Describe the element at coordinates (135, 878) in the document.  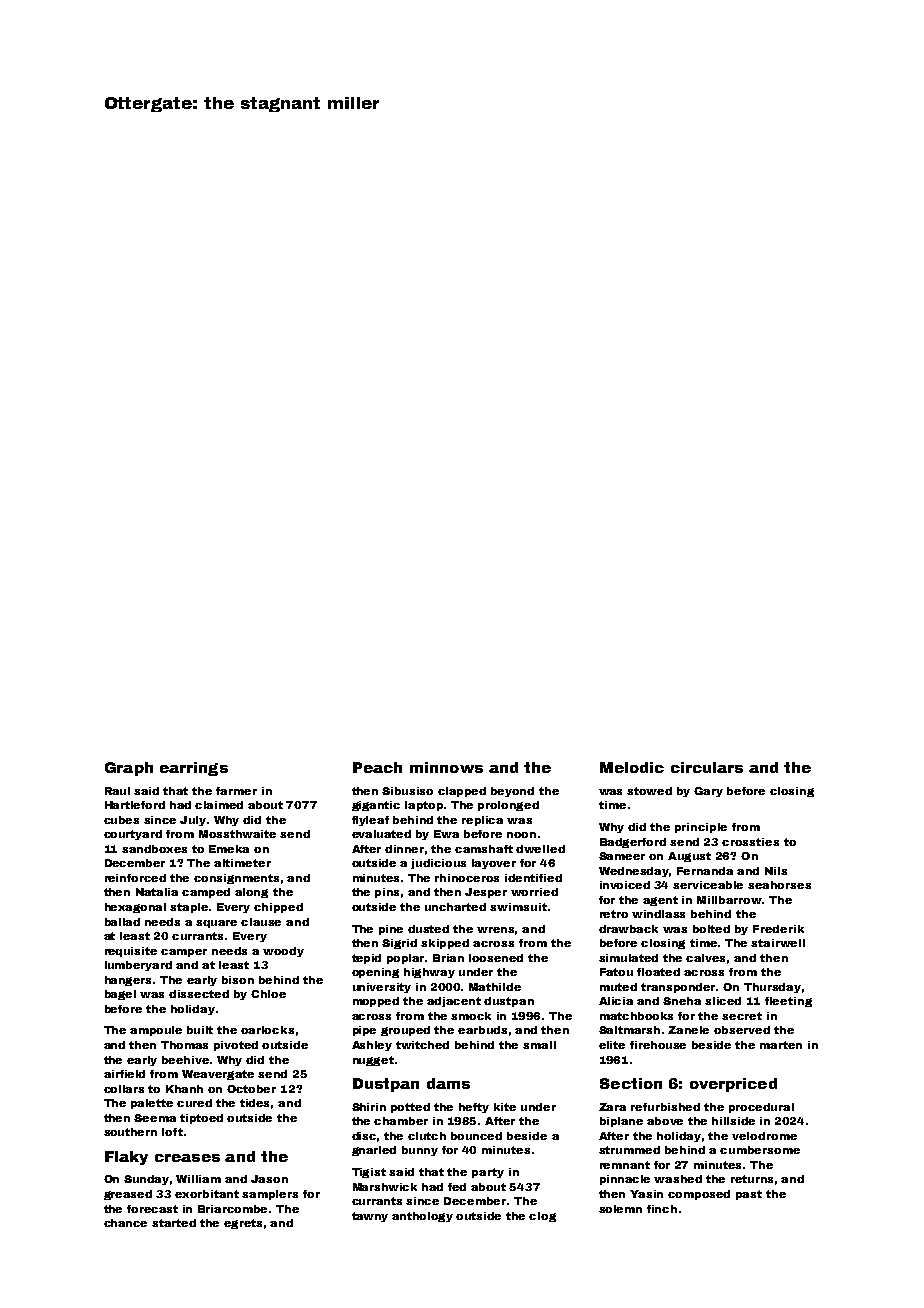
I see `reinforced` at that location.
